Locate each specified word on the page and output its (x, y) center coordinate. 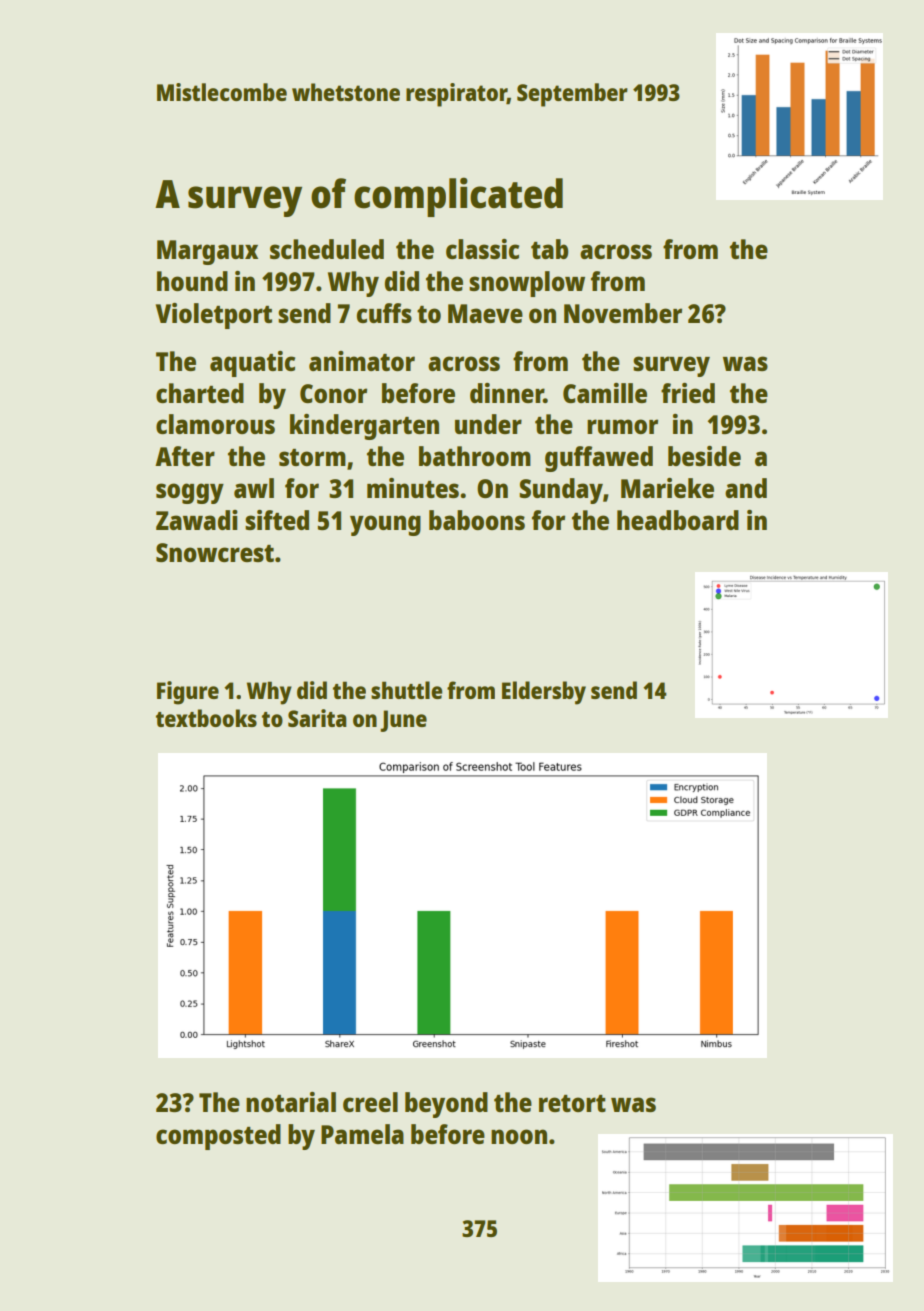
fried (688, 393)
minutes (413, 488)
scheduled (327, 249)
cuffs (384, 313)
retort (572, 1103)
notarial (291, 1102)
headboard (678, 520)
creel (370, 1102)
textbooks (206, 718)
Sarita (317, 718)
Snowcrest (215, 552)
